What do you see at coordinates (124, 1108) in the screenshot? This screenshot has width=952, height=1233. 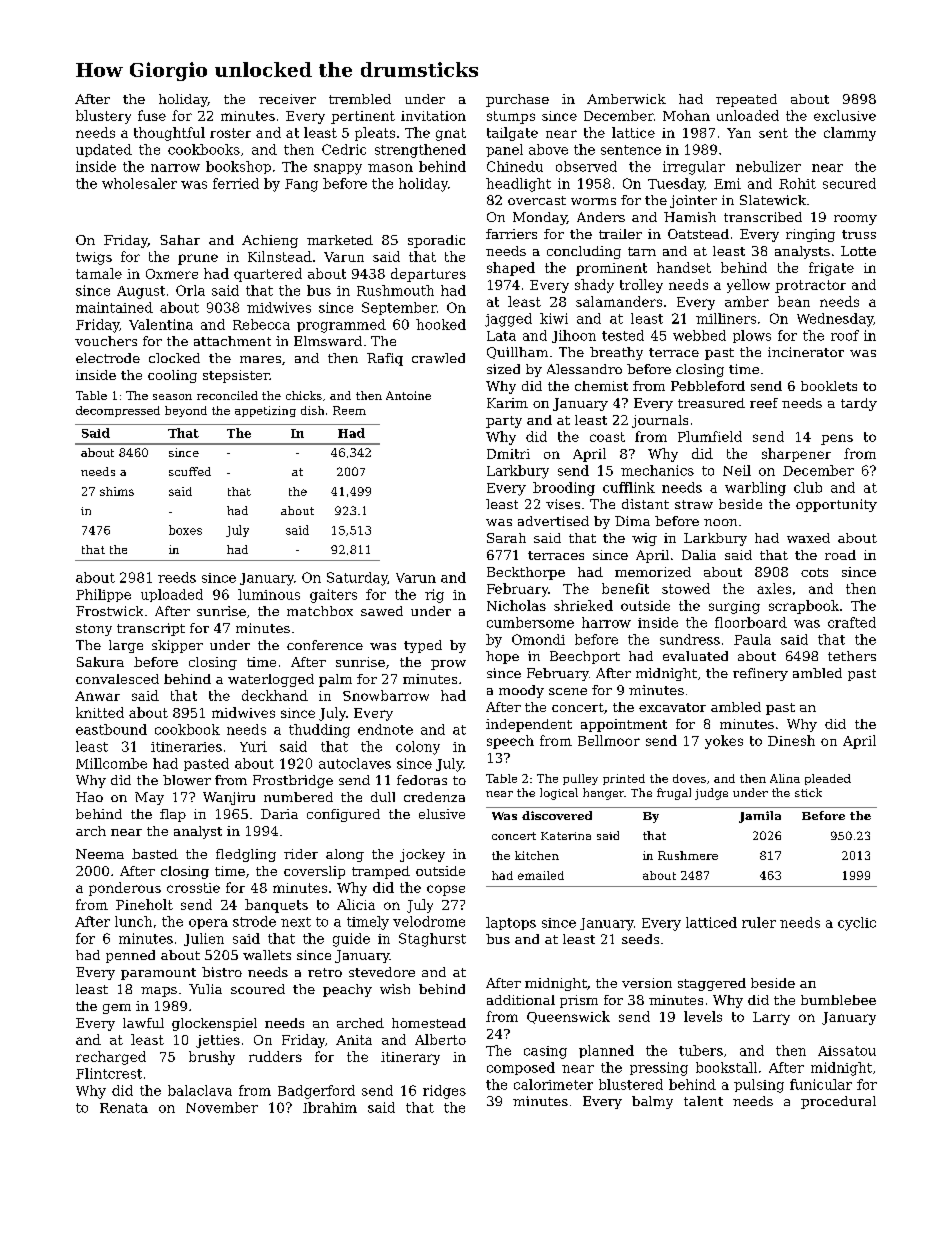 I see `Renata` at bounding box center [124, 1108].
